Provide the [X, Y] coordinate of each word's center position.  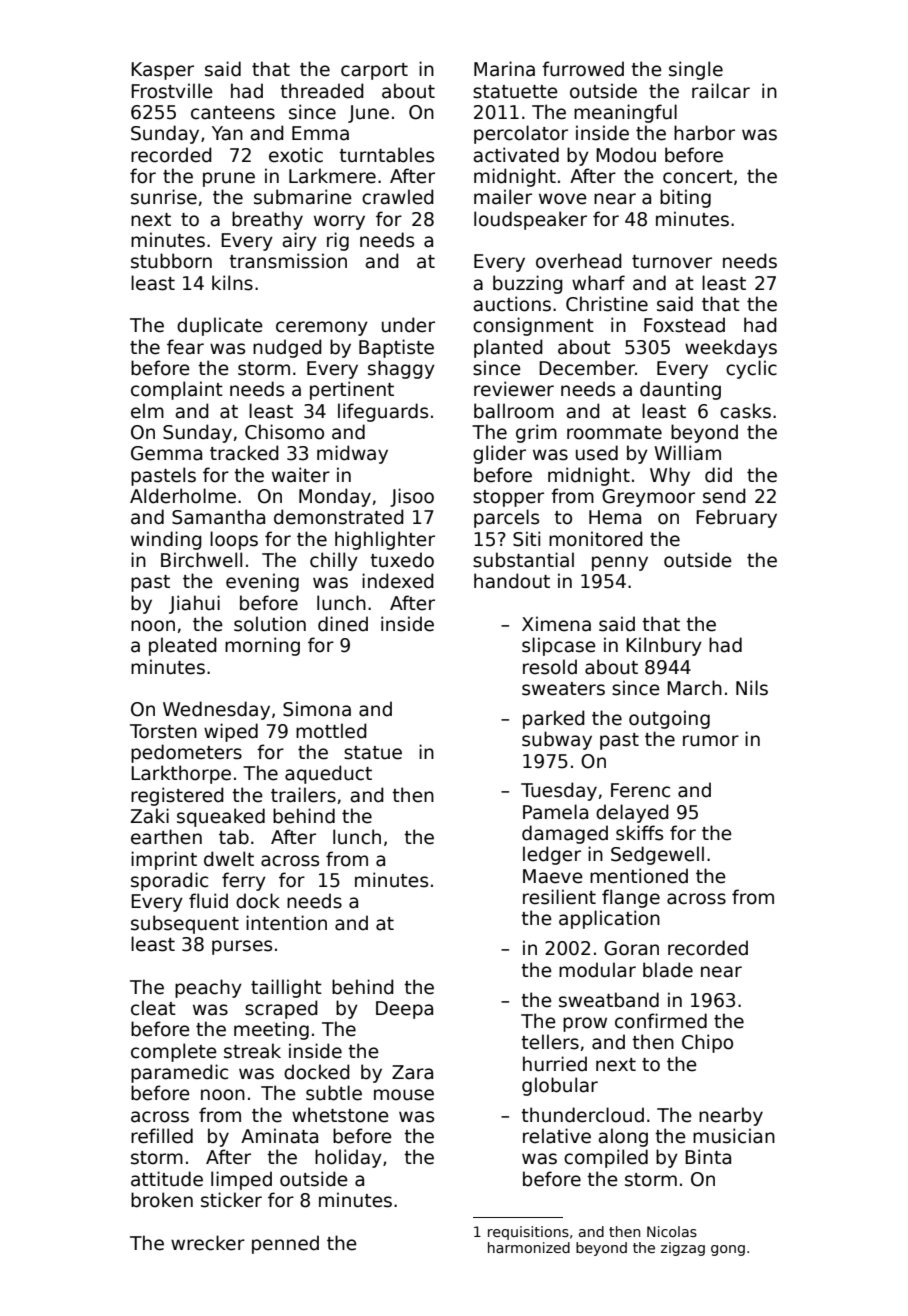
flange [631, 898]
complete [174, 1052]
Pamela [555, 812]
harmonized [529, 1247]
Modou [626, 155]
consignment [533, 326]
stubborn [171, 261]
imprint [164, 860]
